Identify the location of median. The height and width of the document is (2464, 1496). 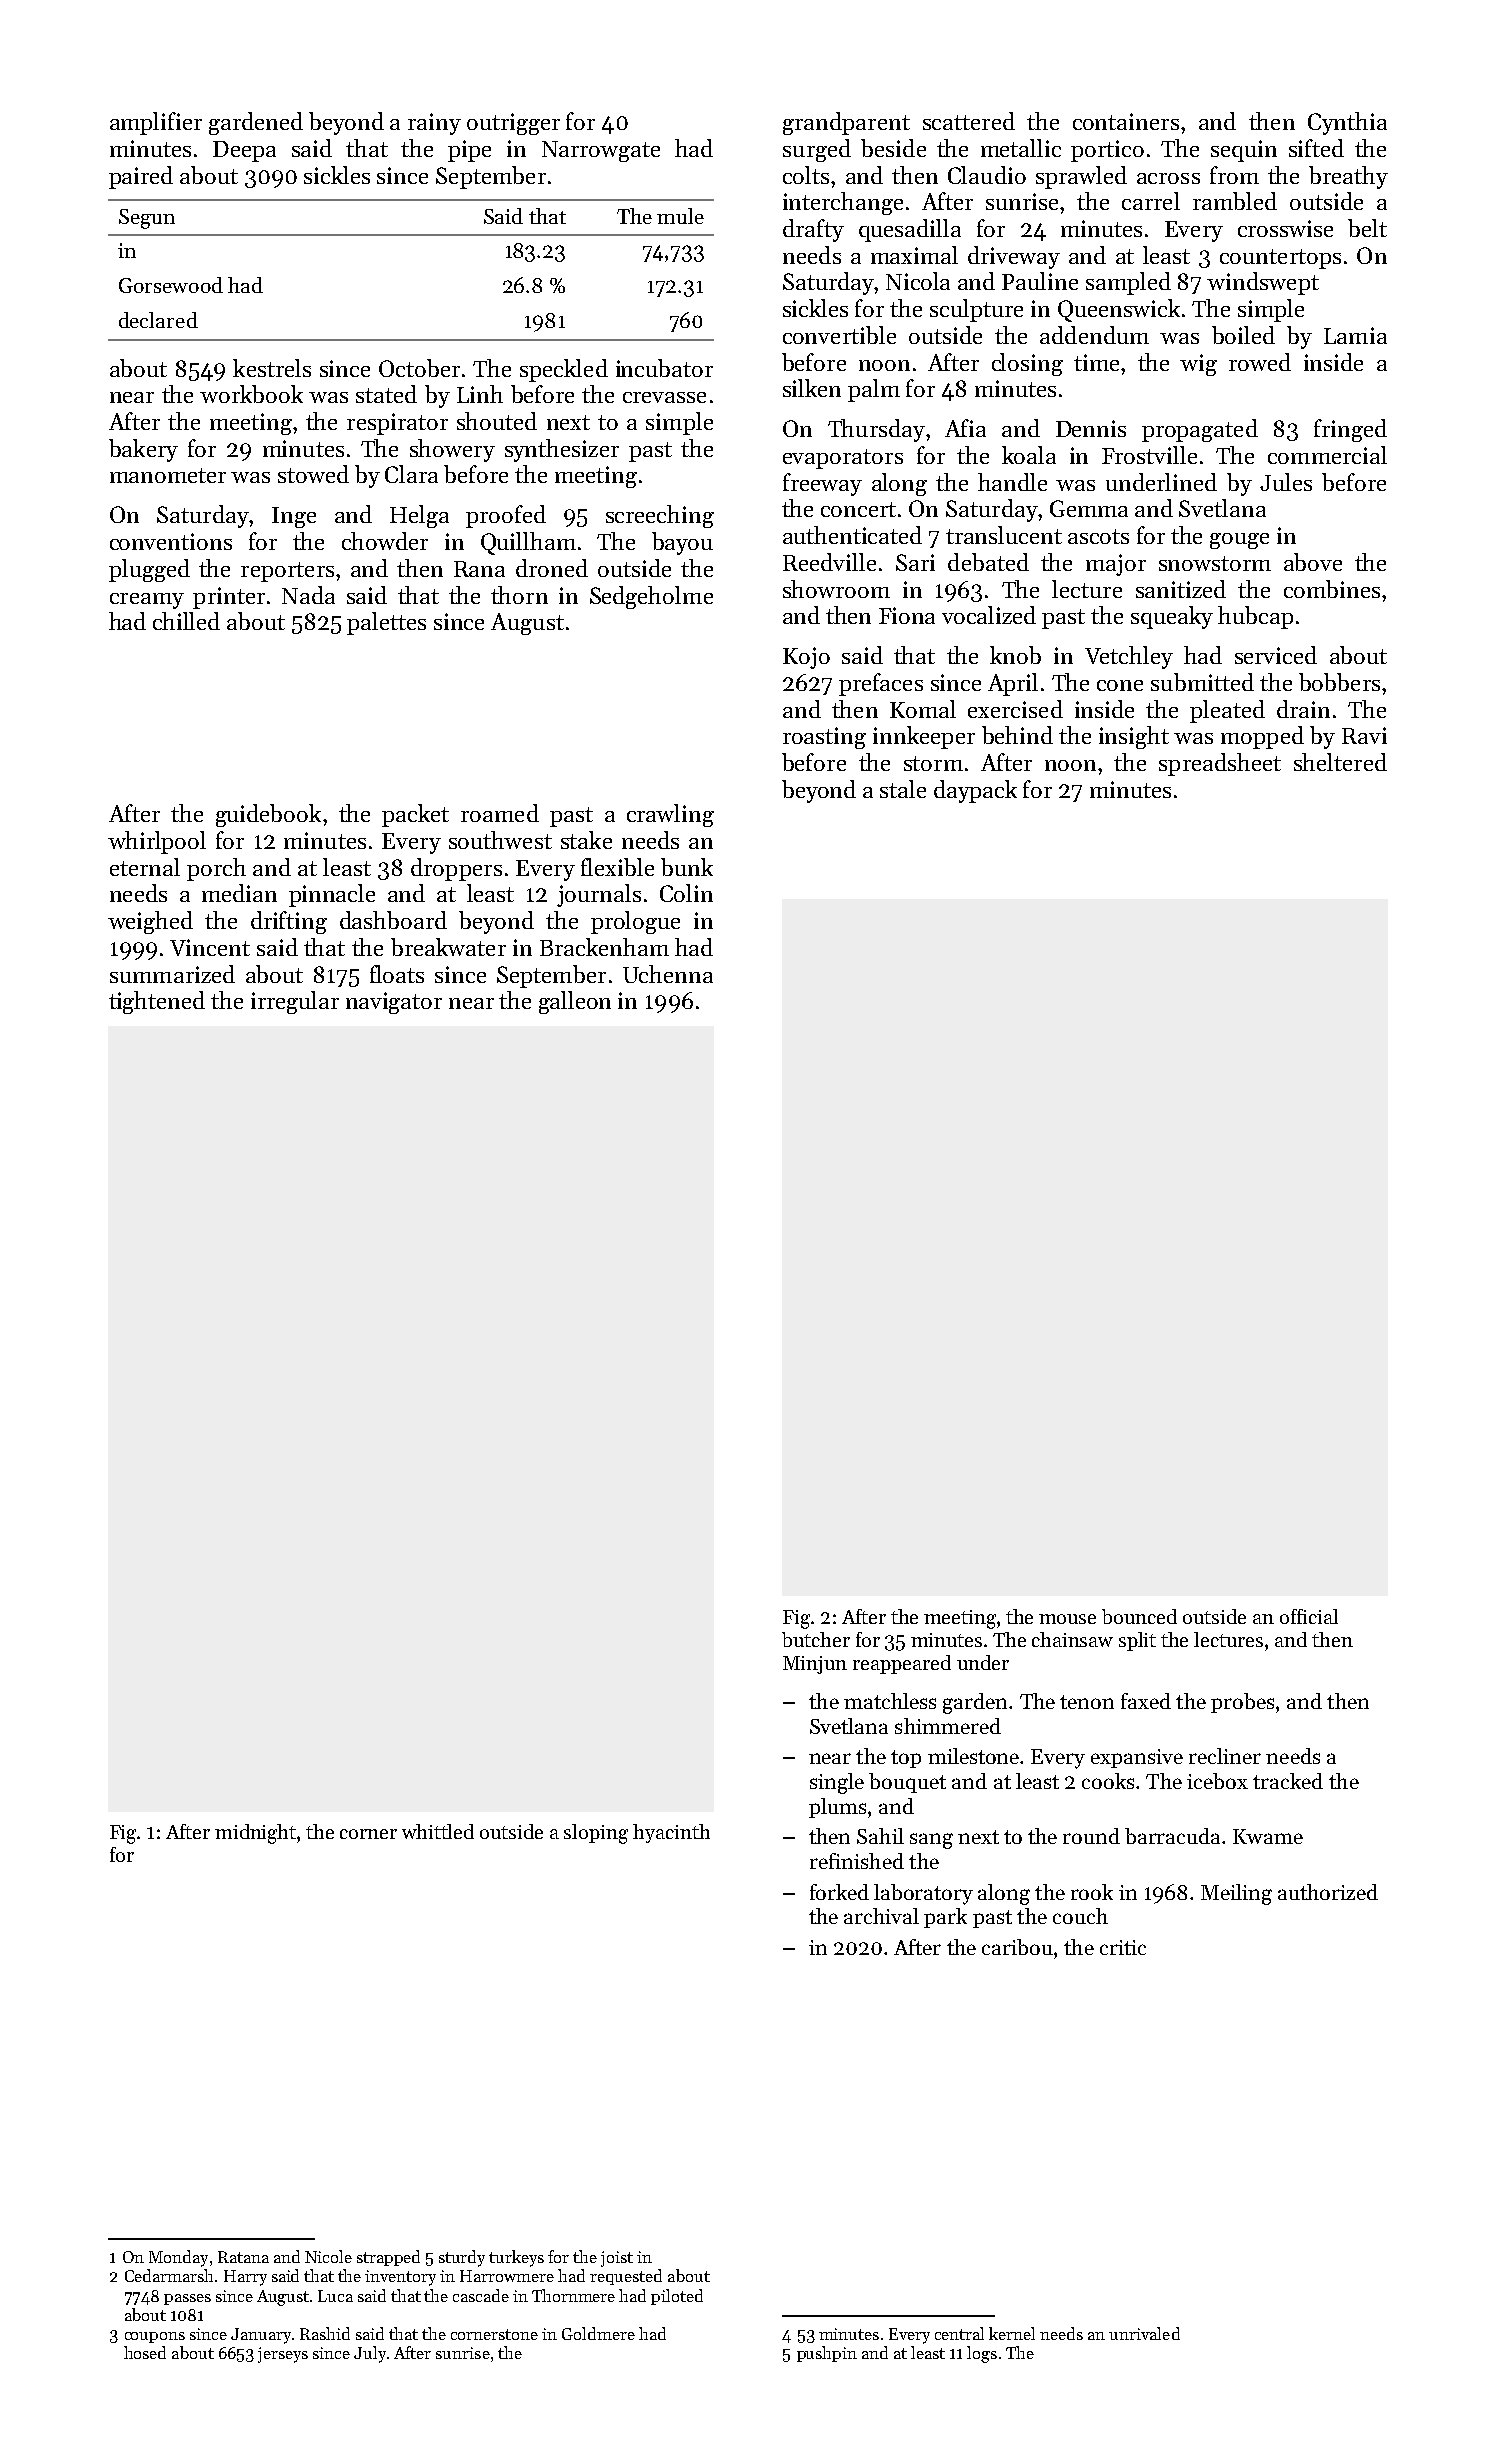
(239, 893).
